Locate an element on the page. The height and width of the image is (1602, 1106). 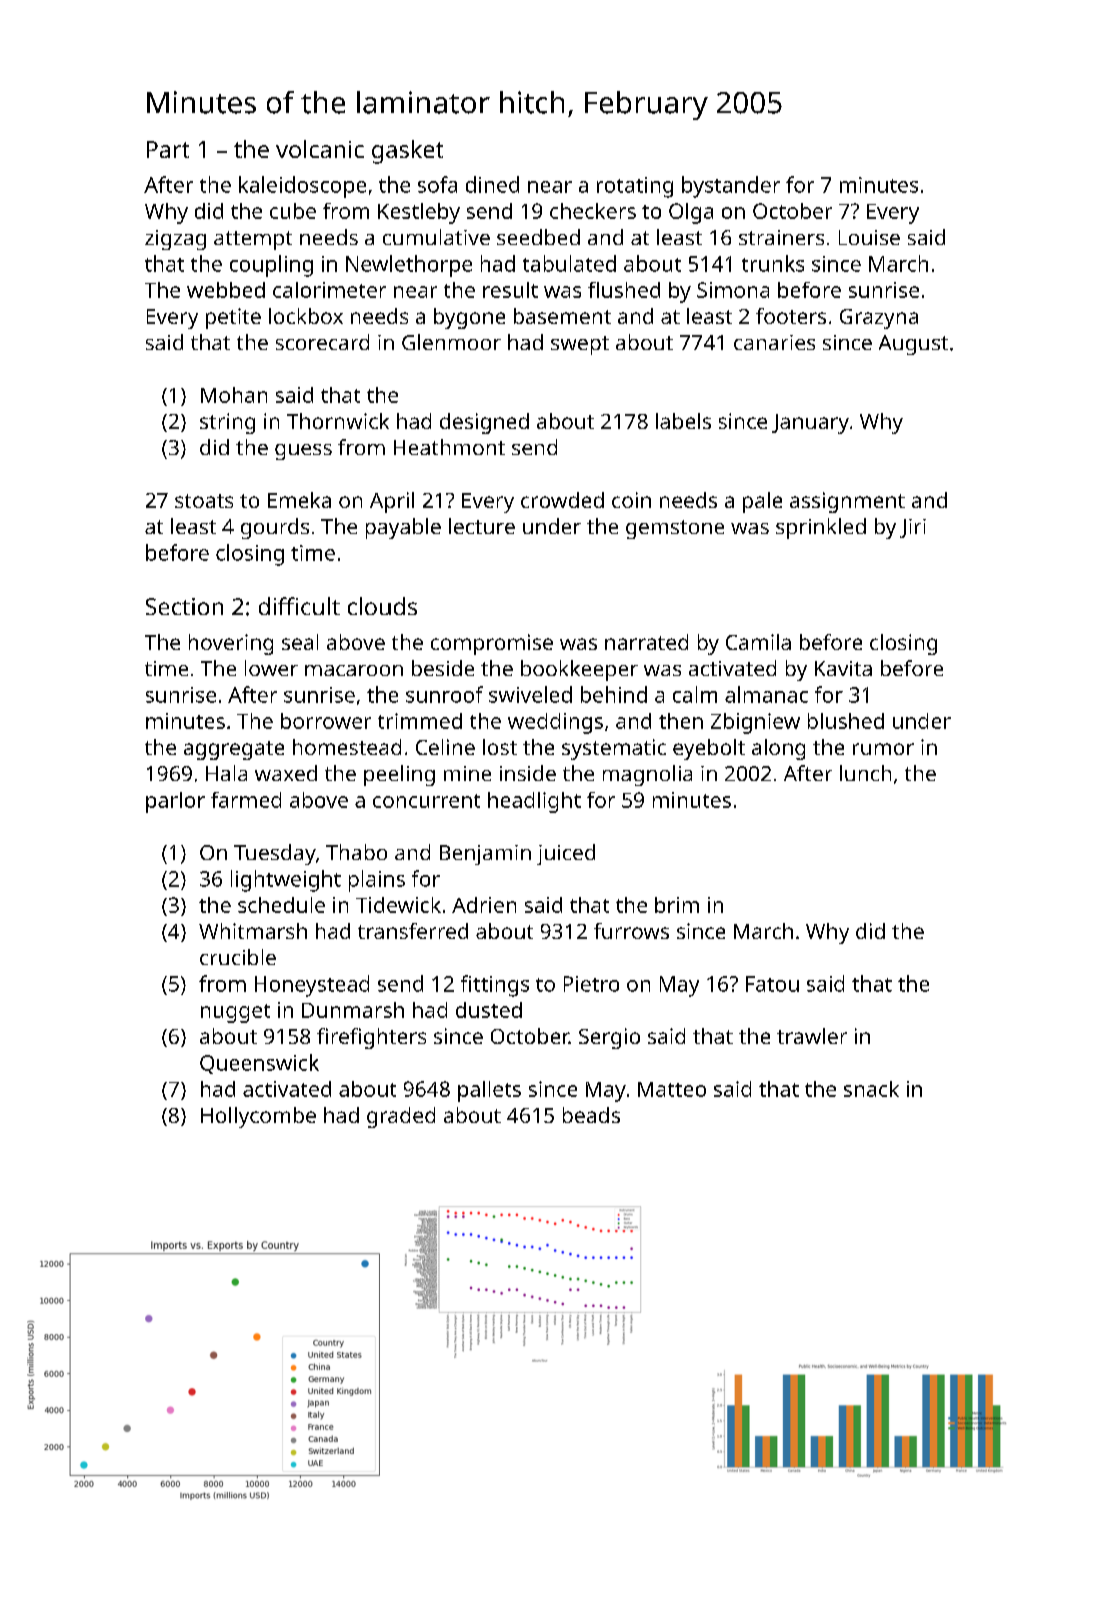
beads is located at coordinates (591, 1115).
